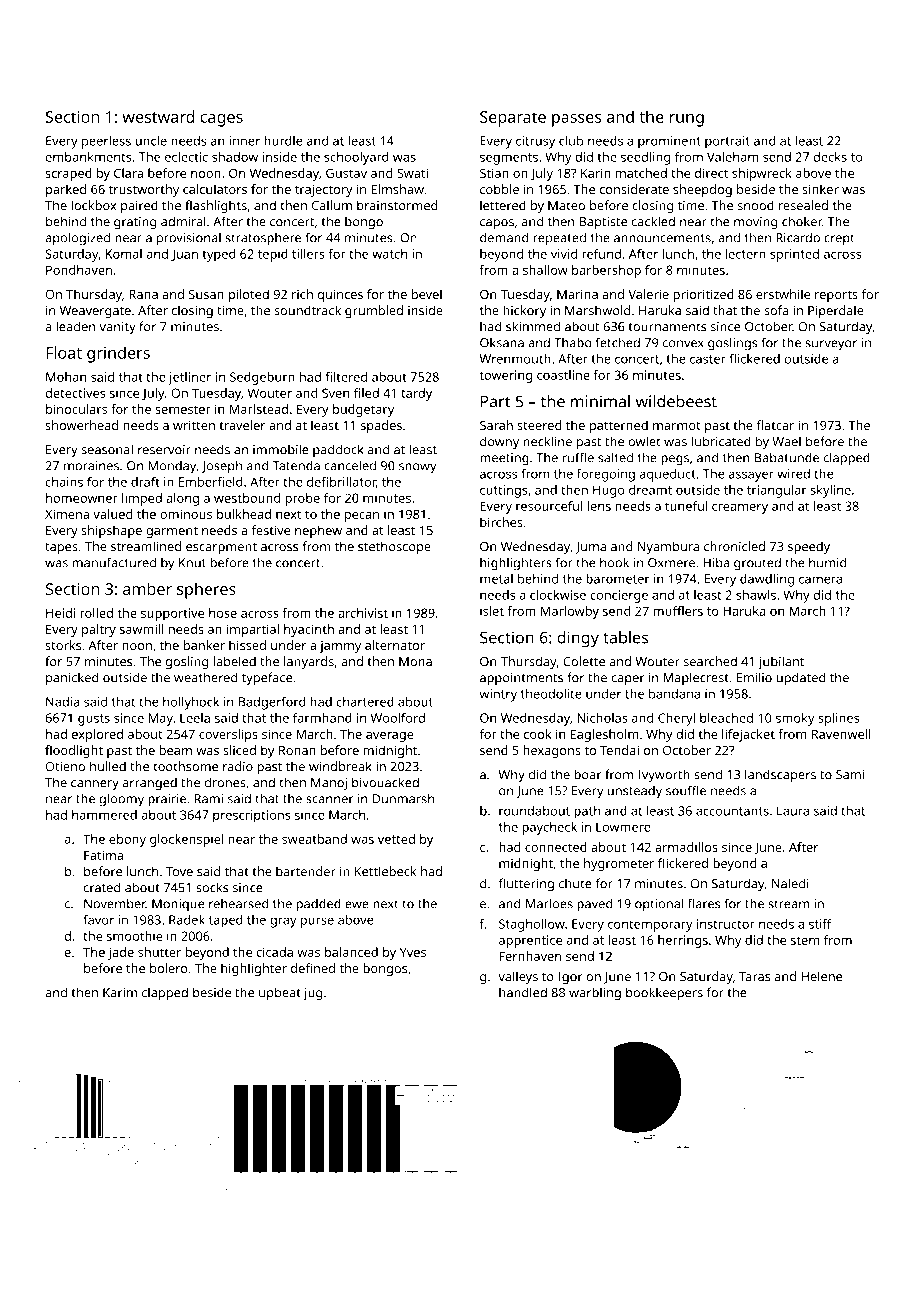 The height and width of the page is (1308, 924). I want to click on amber, so click(147, 588).
